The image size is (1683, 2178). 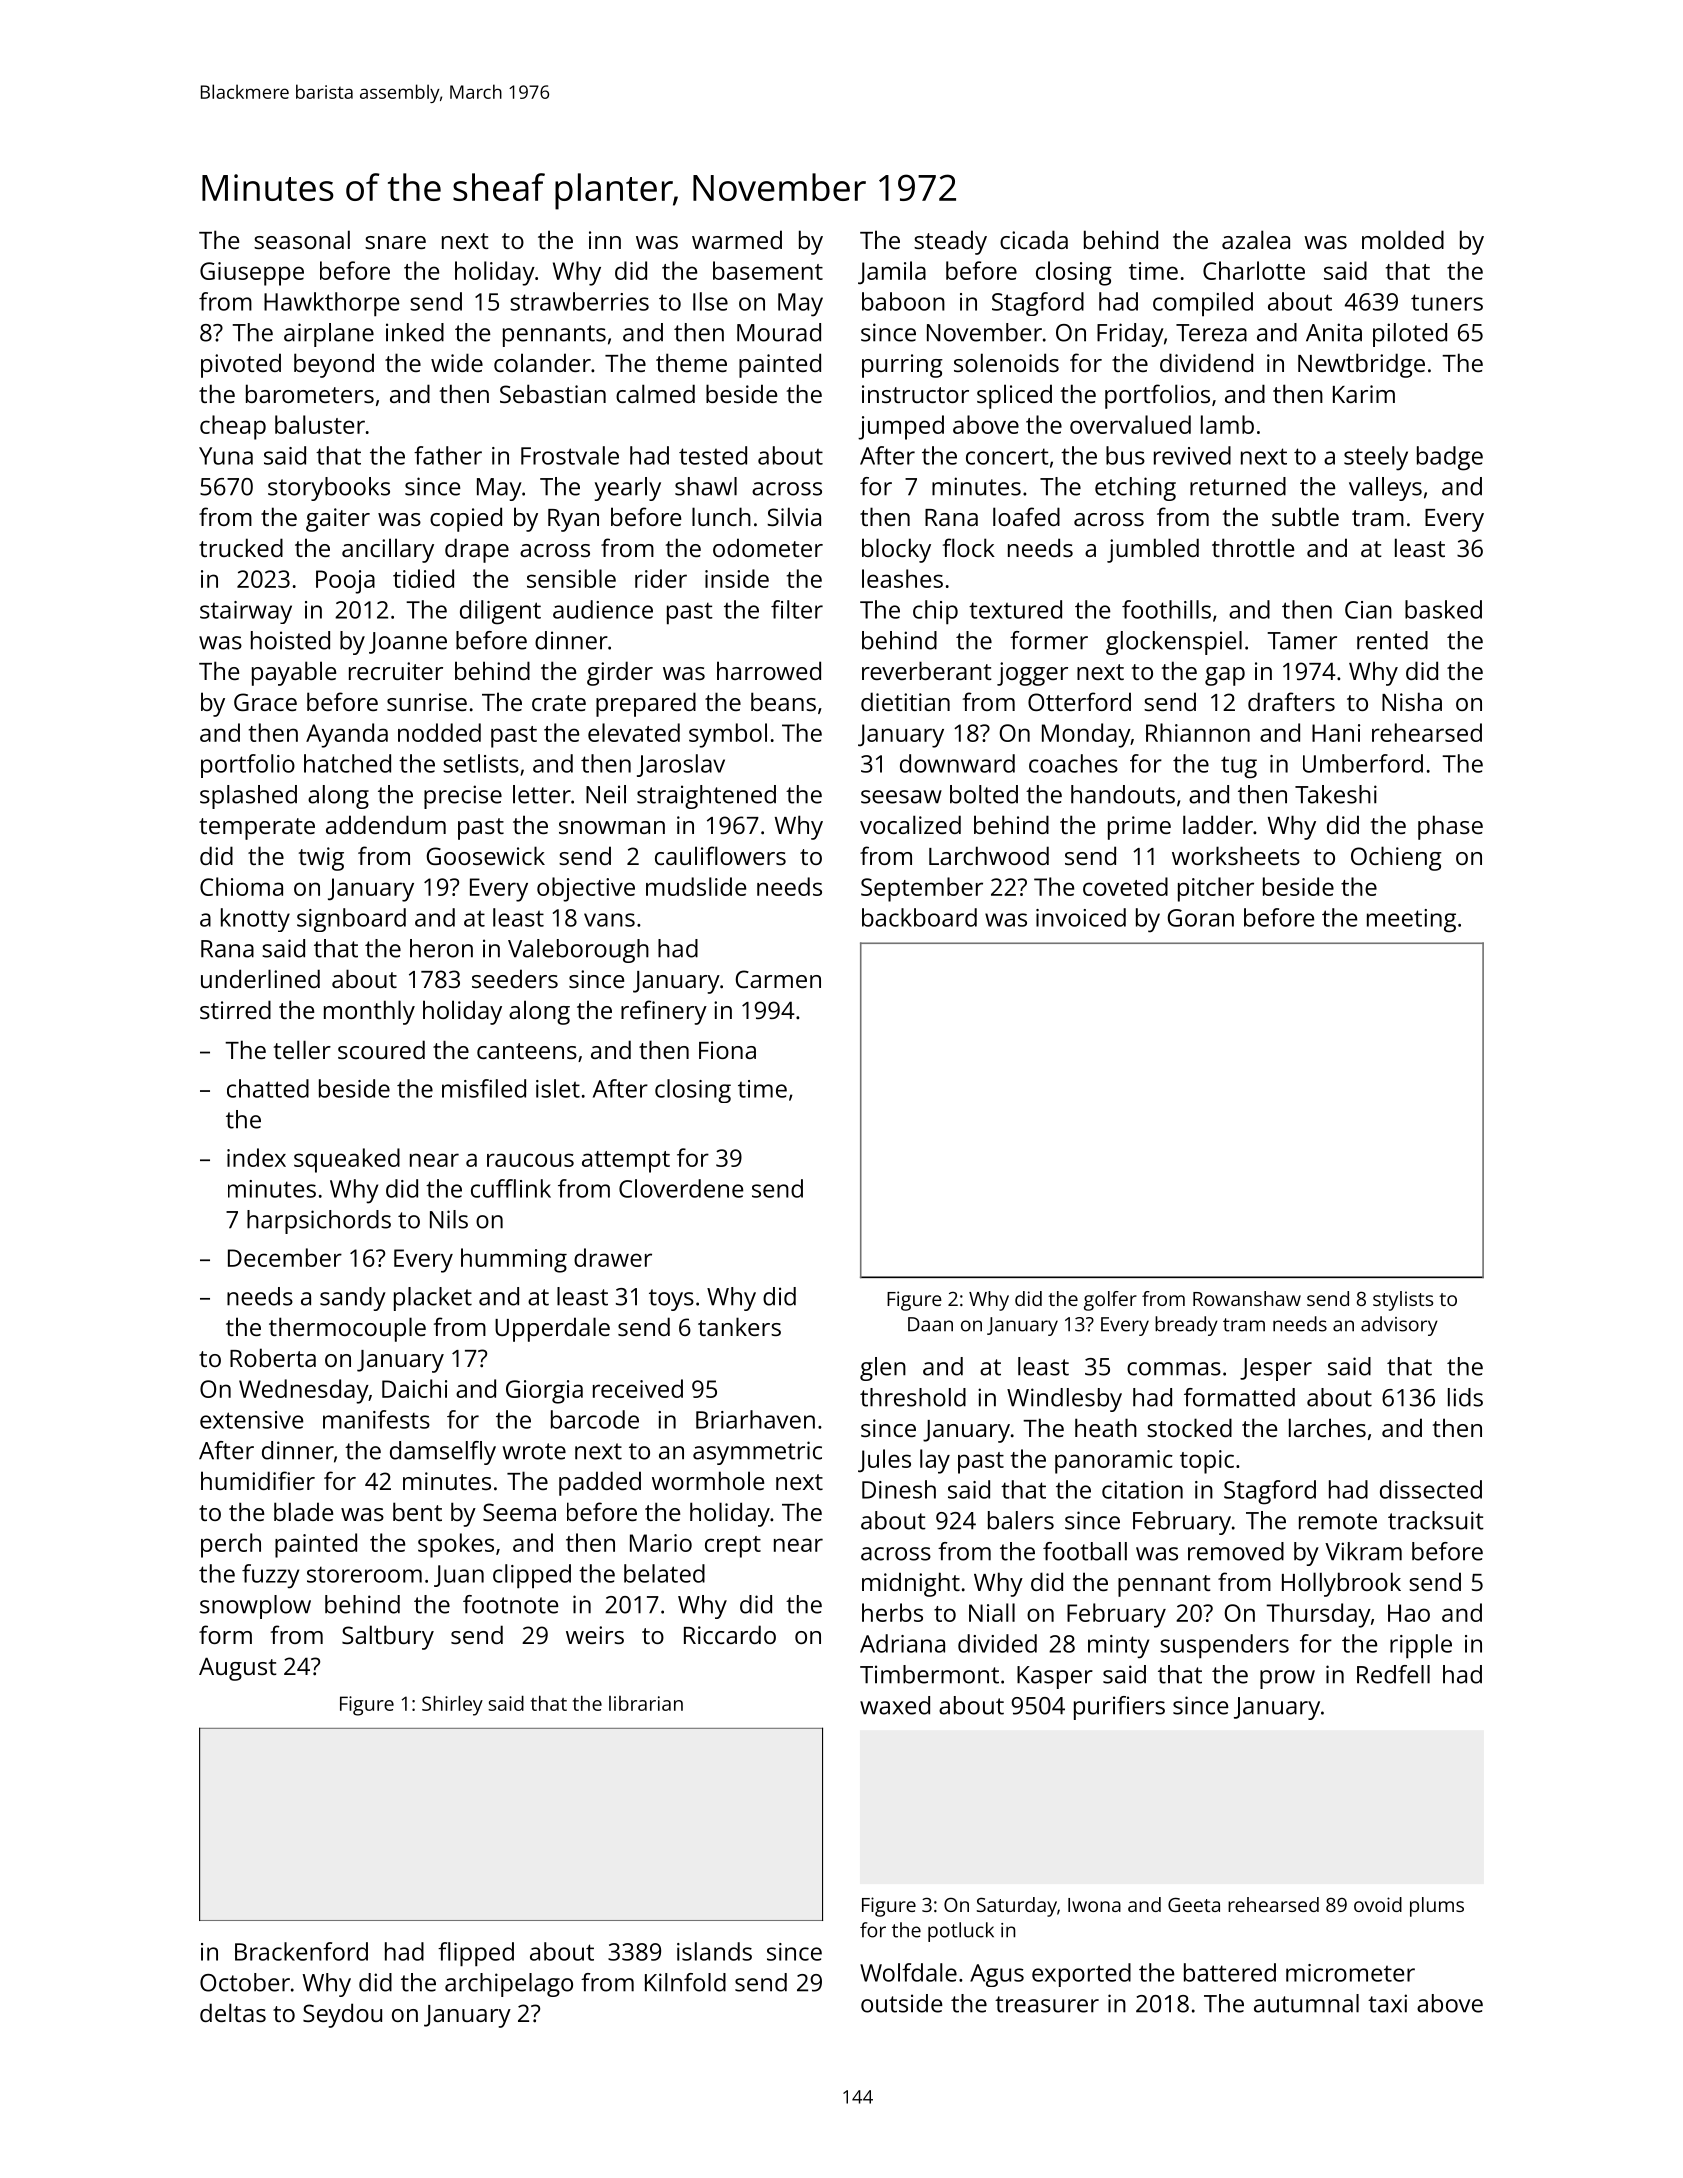 What do you see at coordinates (1411, 921) in the screenshot?
I see `meeting` at bounding box center [1411, 921].
